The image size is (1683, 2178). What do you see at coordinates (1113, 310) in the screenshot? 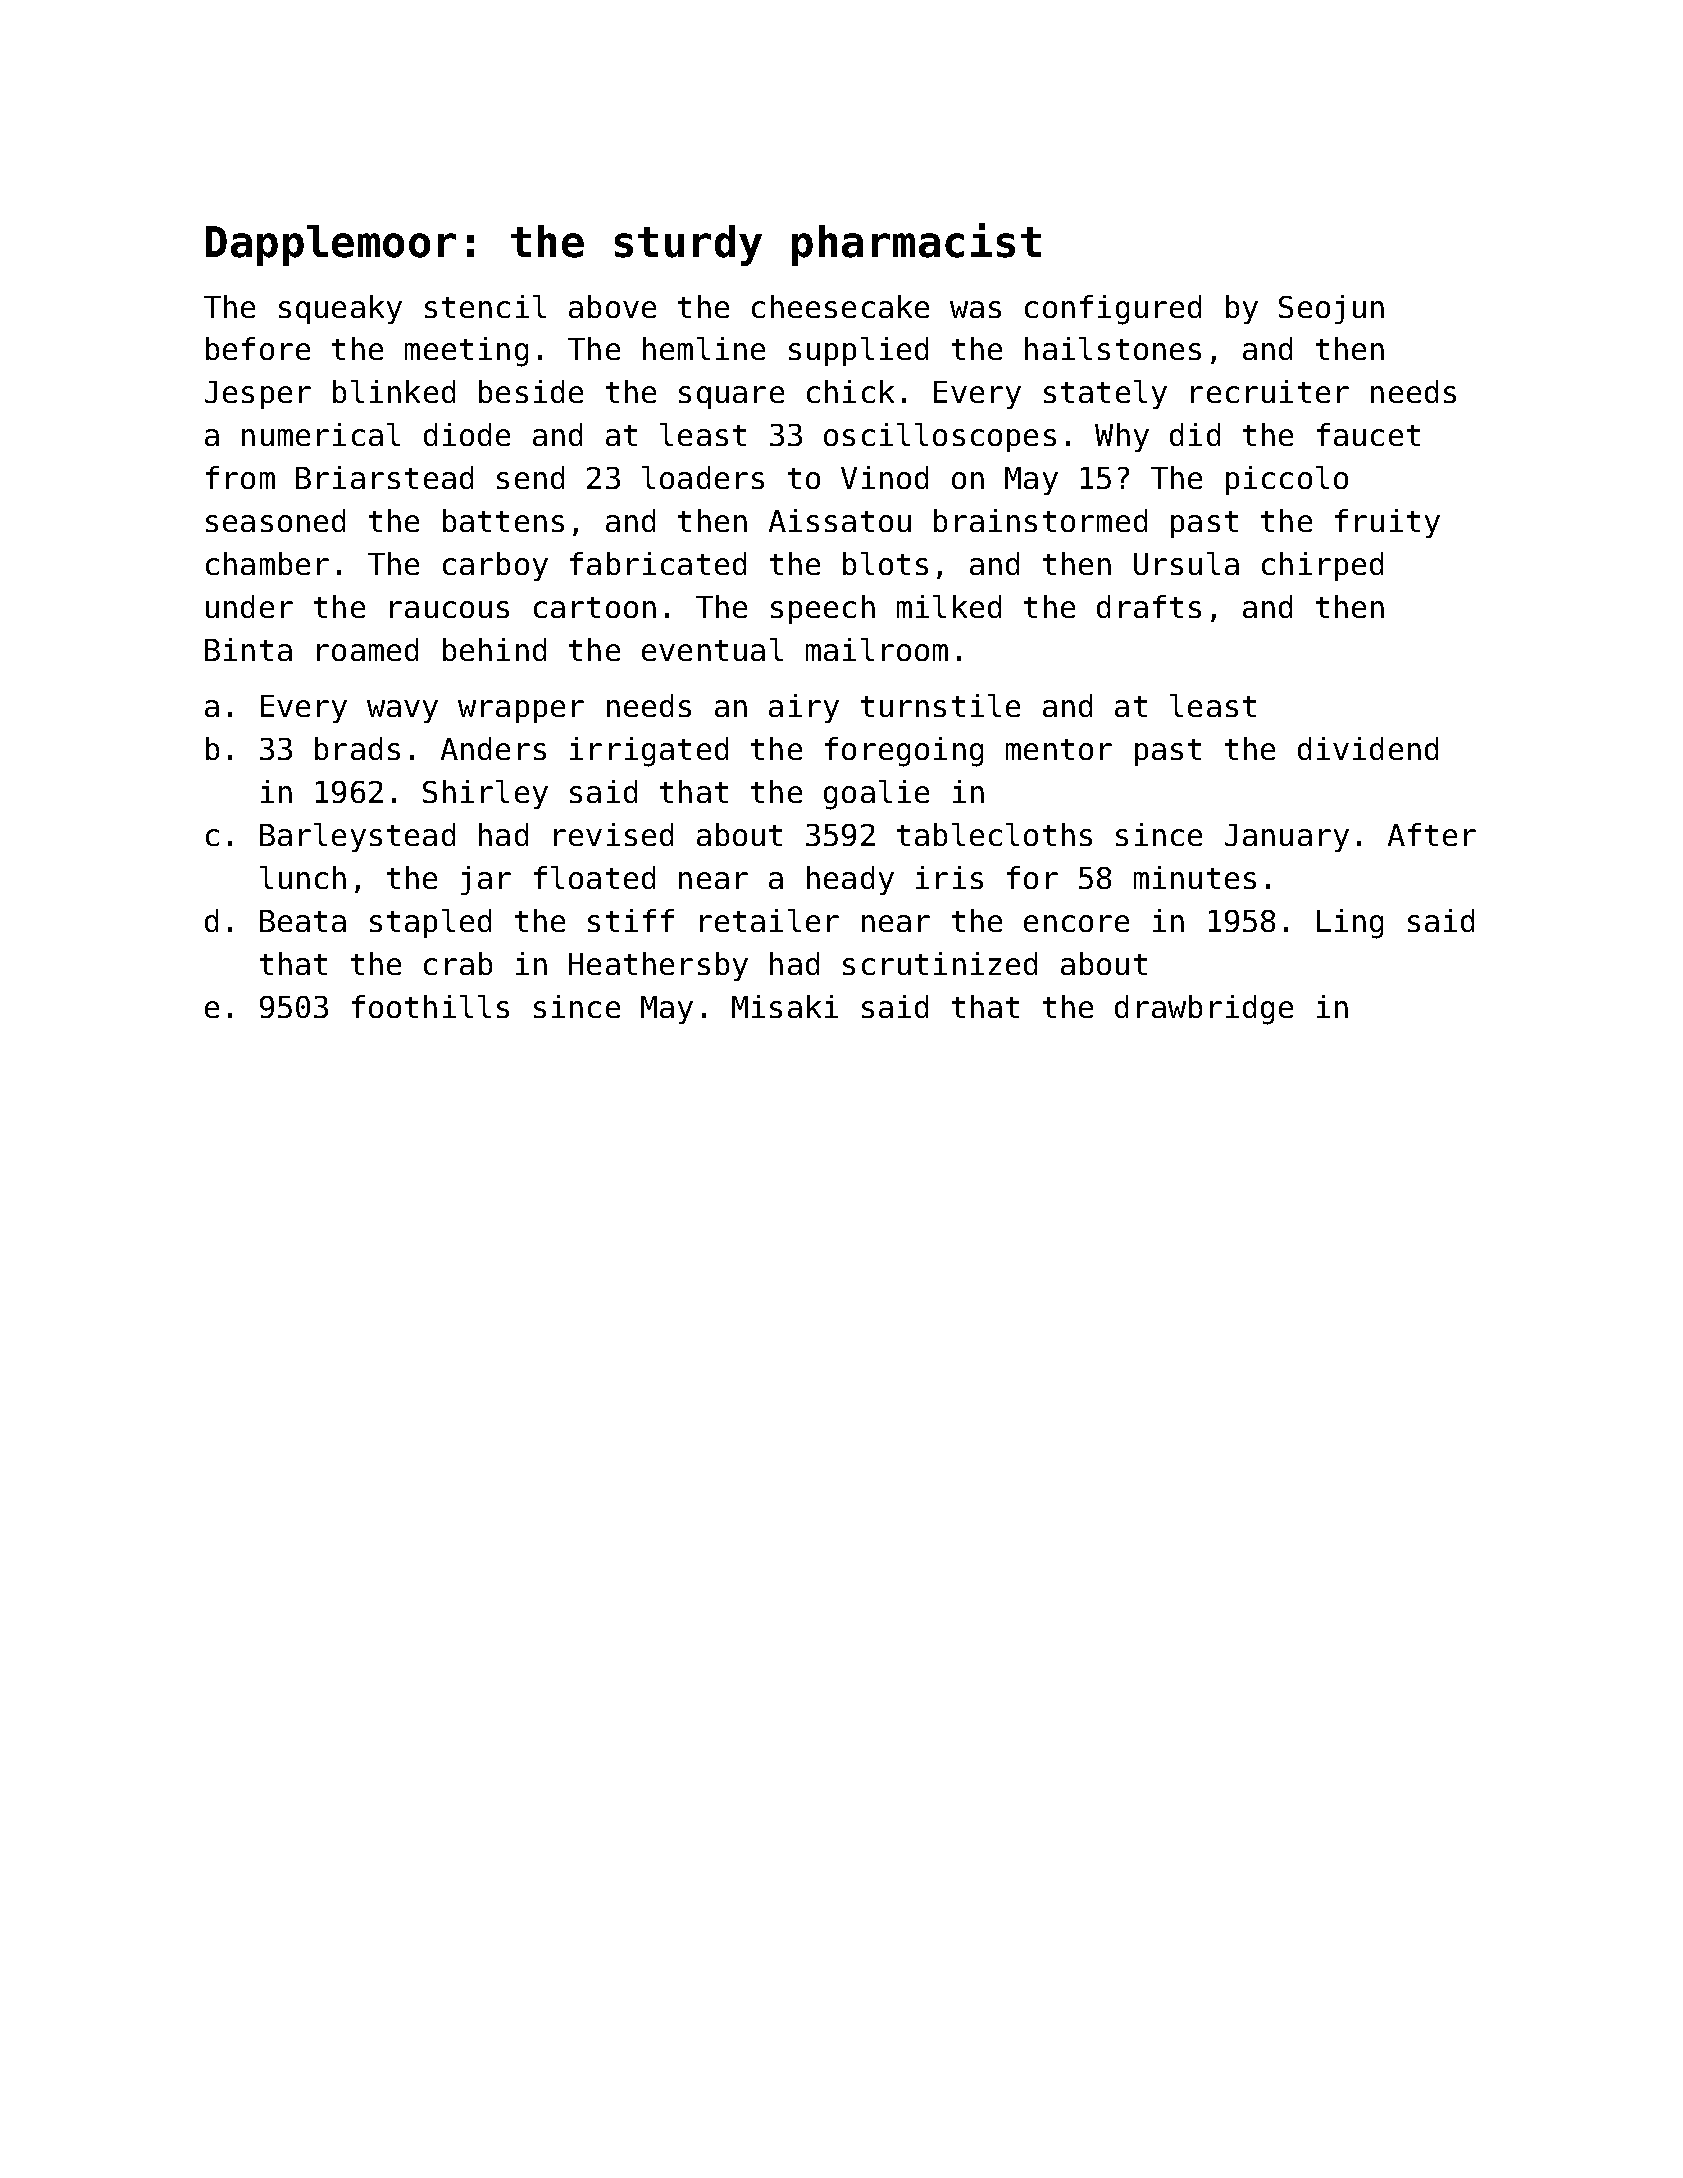
I see `configured` at bounding box center [1113, 310].
